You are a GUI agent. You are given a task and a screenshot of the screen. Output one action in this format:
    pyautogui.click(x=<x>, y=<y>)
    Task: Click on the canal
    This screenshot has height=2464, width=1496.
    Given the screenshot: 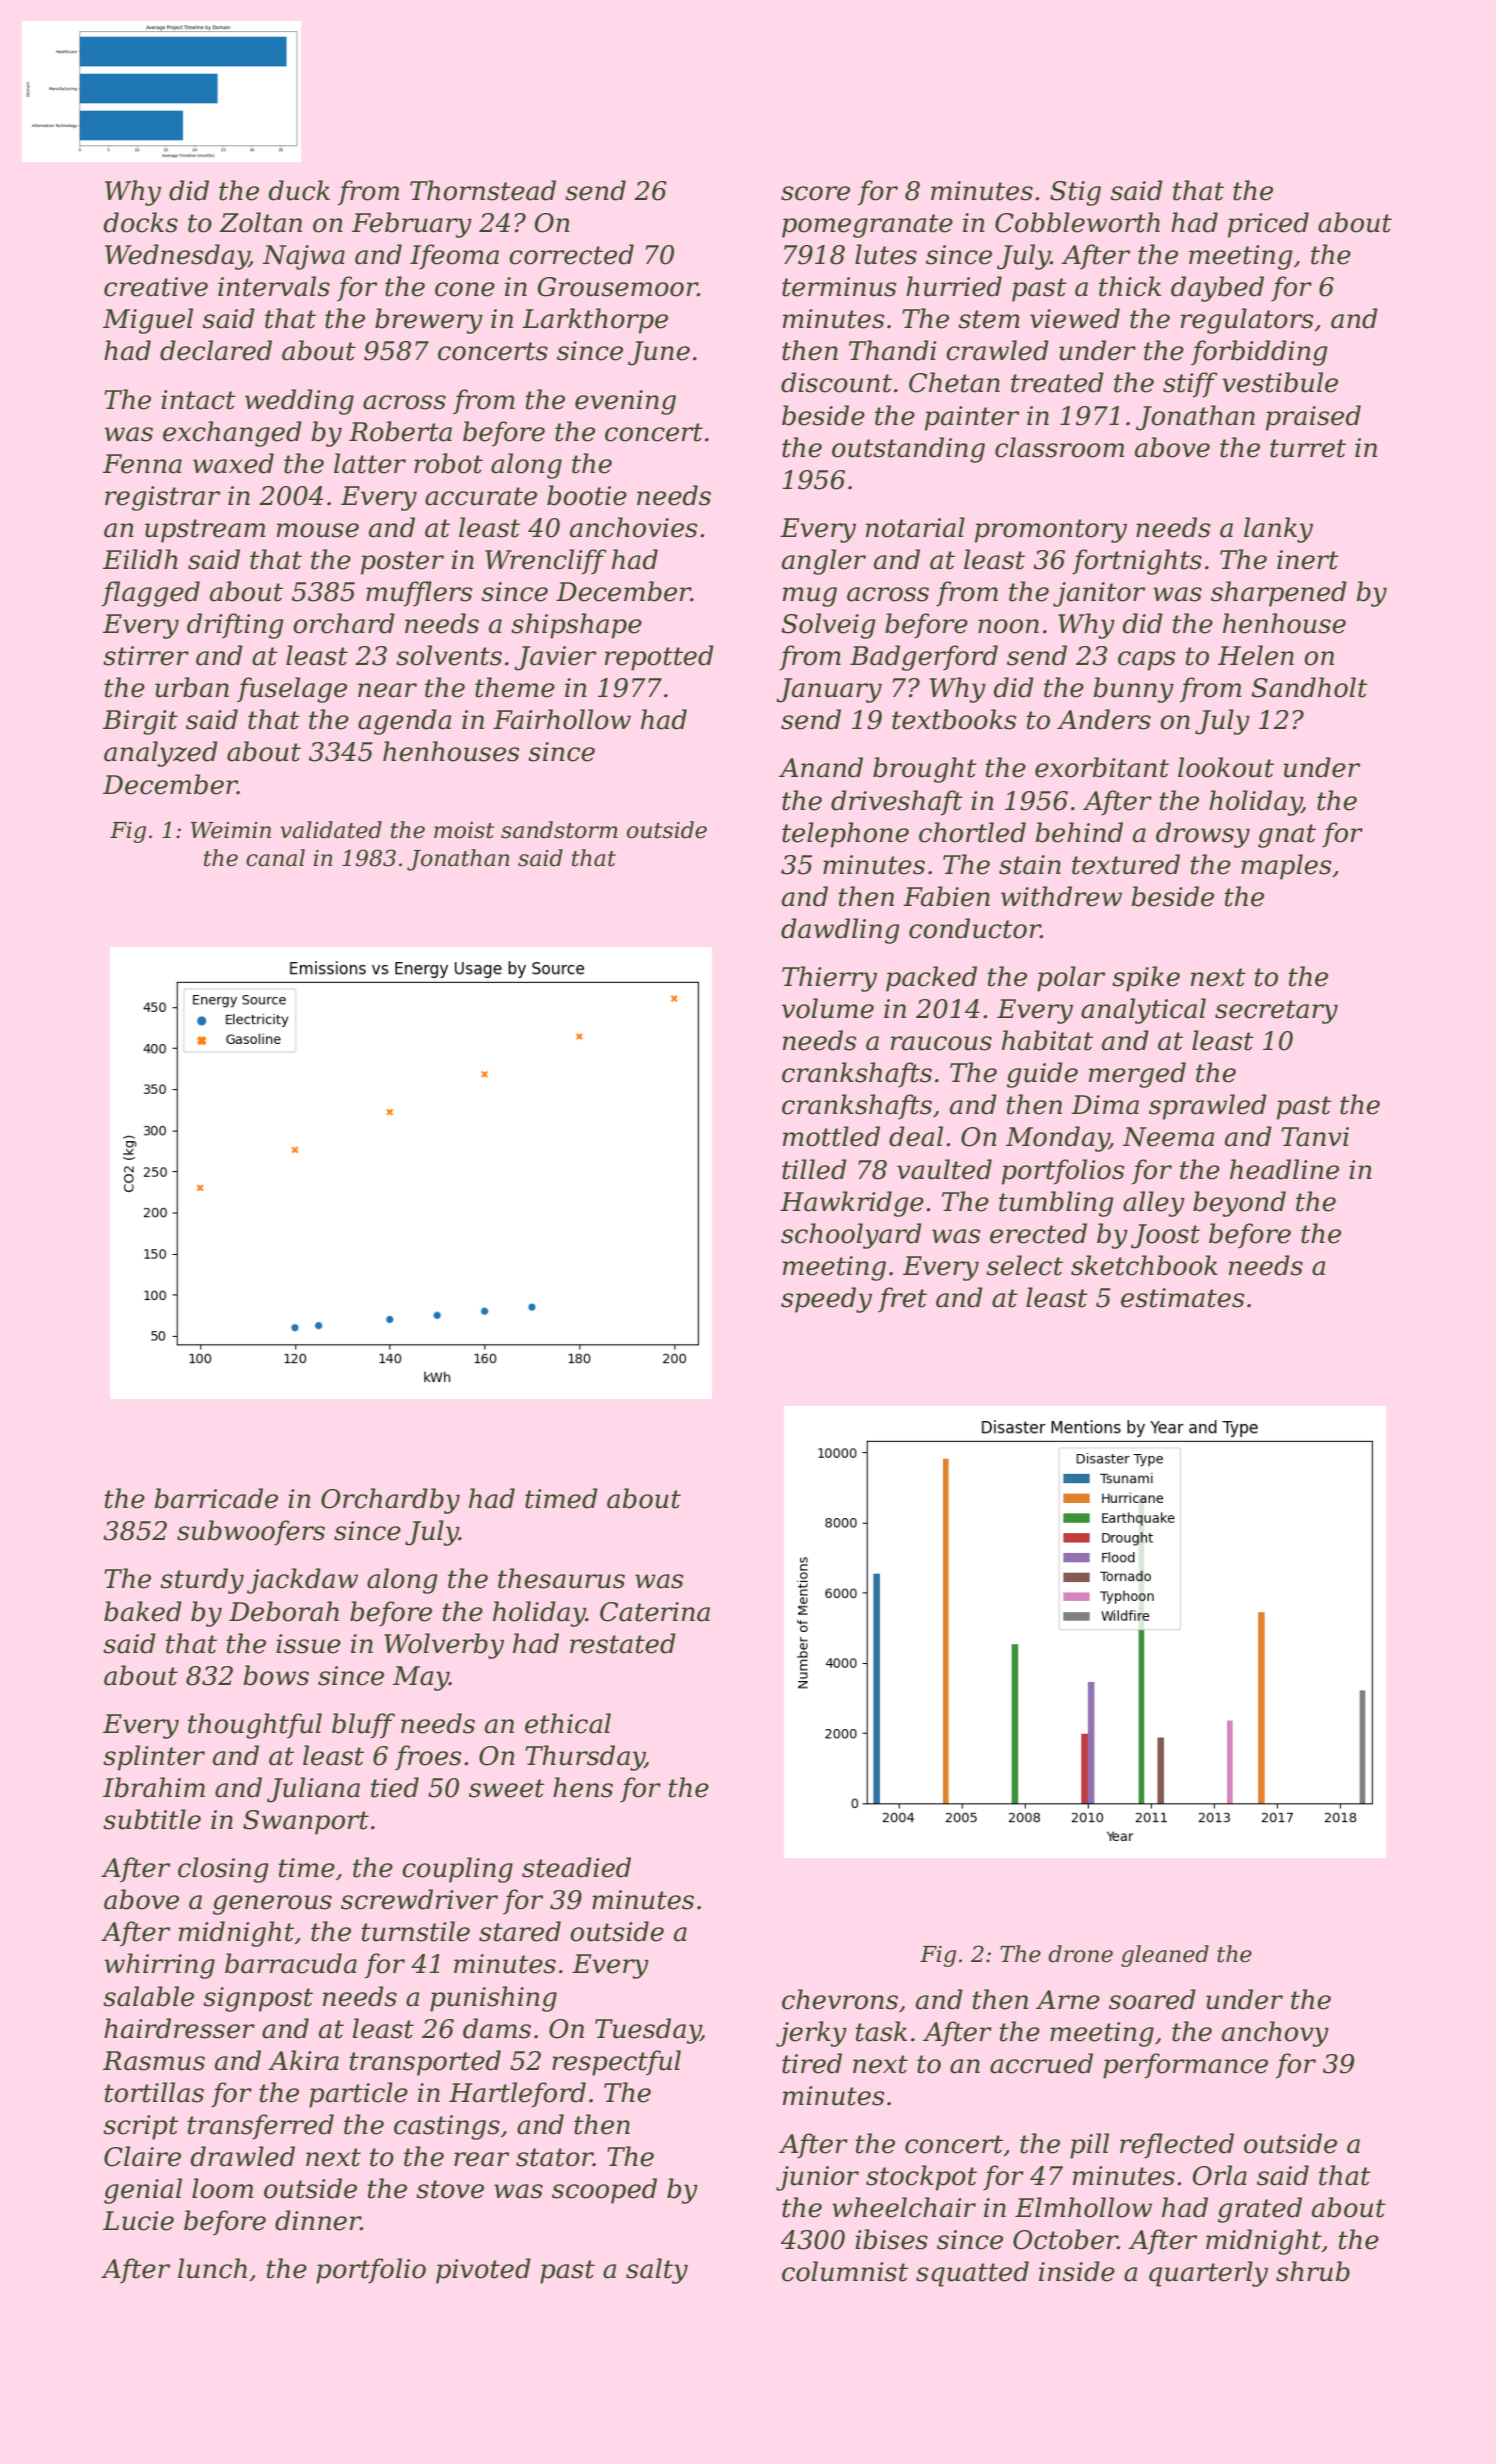 What is the action you would take?
    pyautogui.click(x=275, y=858)
